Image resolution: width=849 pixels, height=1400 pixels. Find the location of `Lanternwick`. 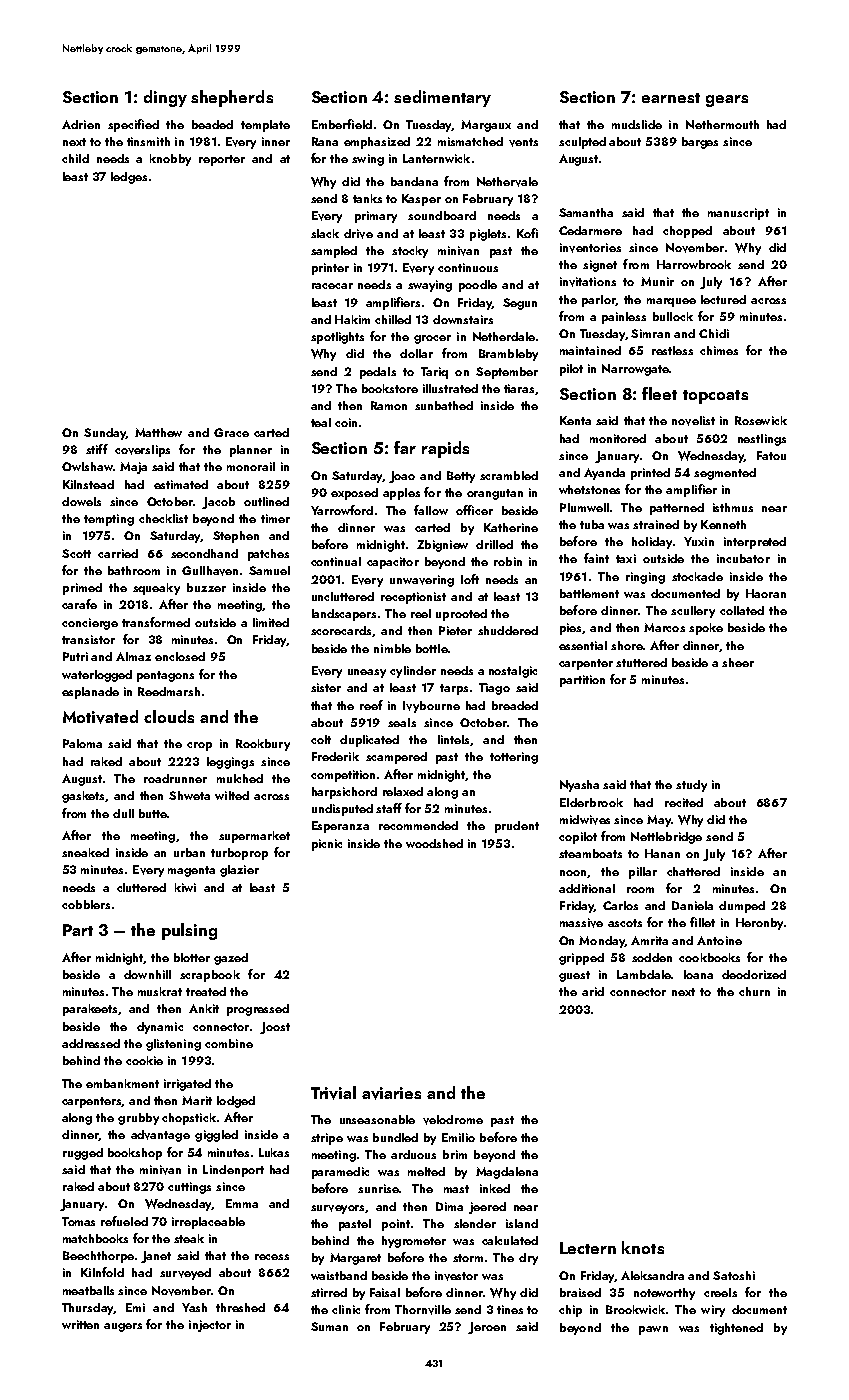

Lanternwick is located at coordinates (436, 158).
